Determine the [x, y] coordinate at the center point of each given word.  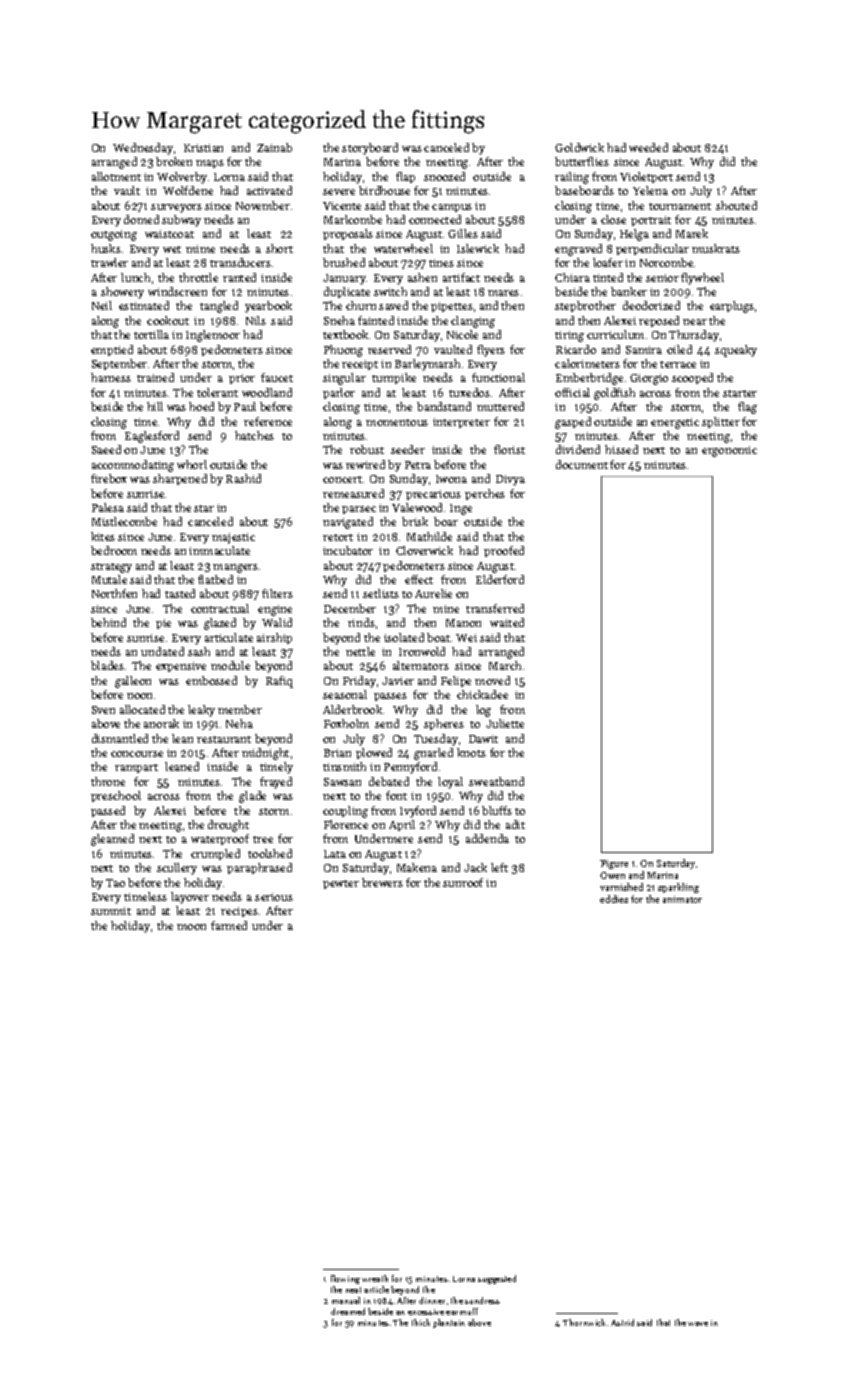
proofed [504, 551]
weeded [648, 147]
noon [139, 696]
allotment [116, 176]
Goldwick [579, 147]
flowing [345, 1279]
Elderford [500, 579]
